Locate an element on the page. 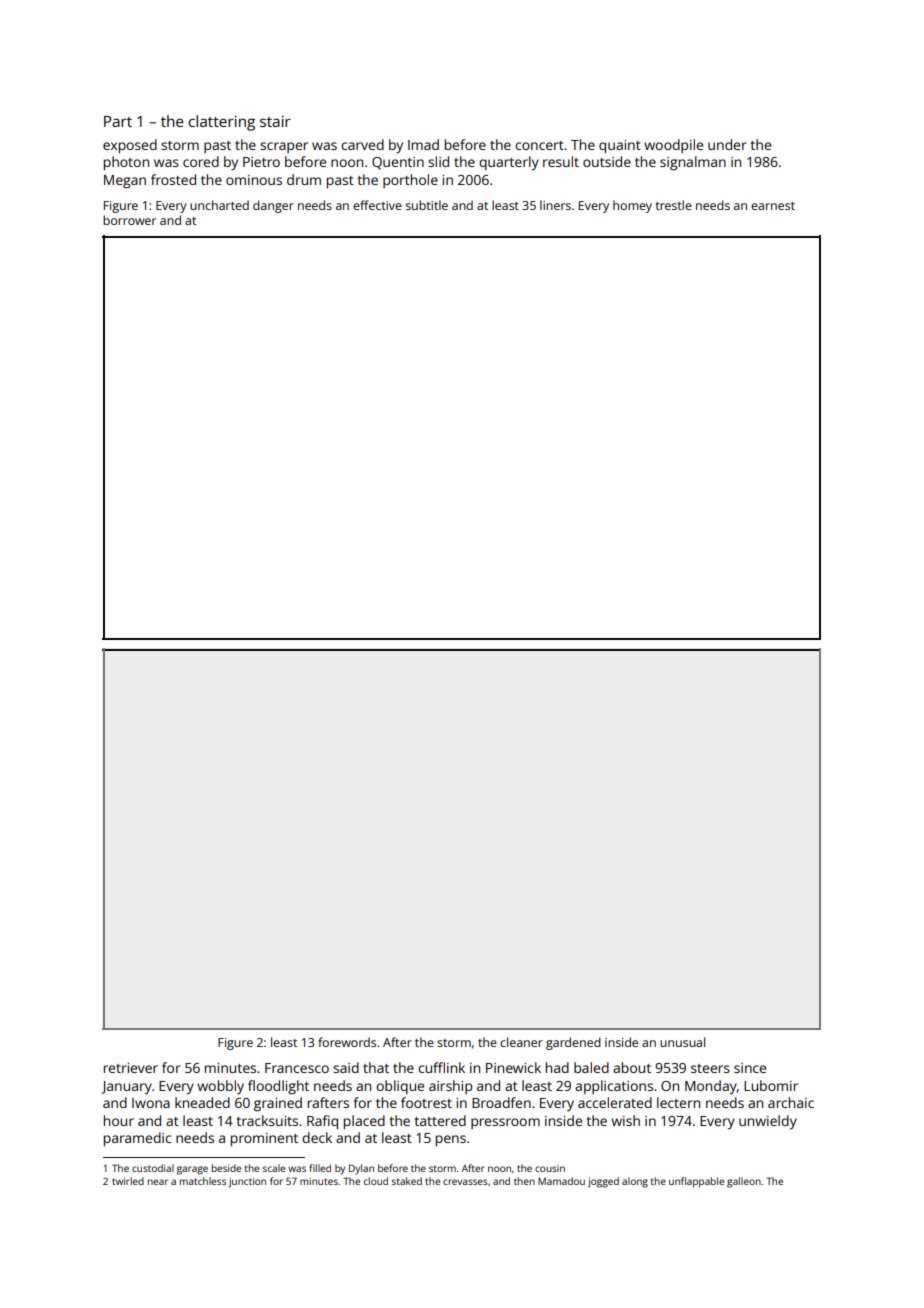 The image size is (924, 1308). unflappable is located at coordinates (696, 1182).
